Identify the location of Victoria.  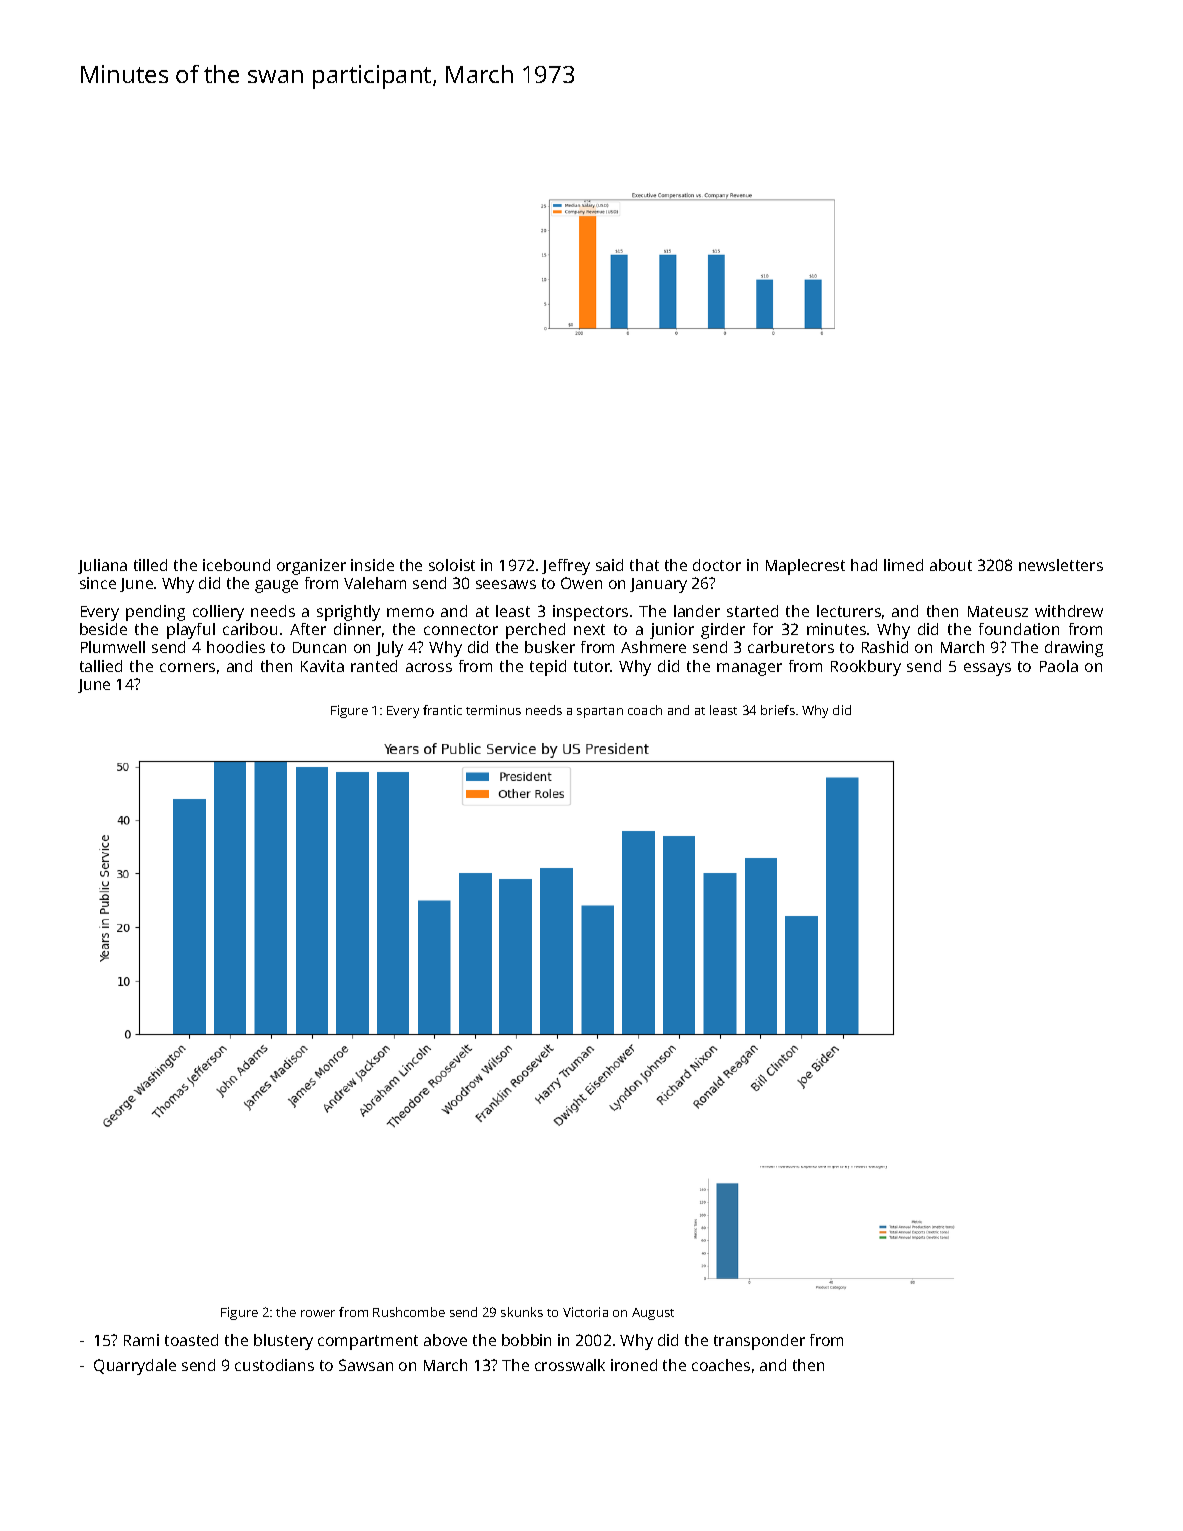
(585, 1312).
